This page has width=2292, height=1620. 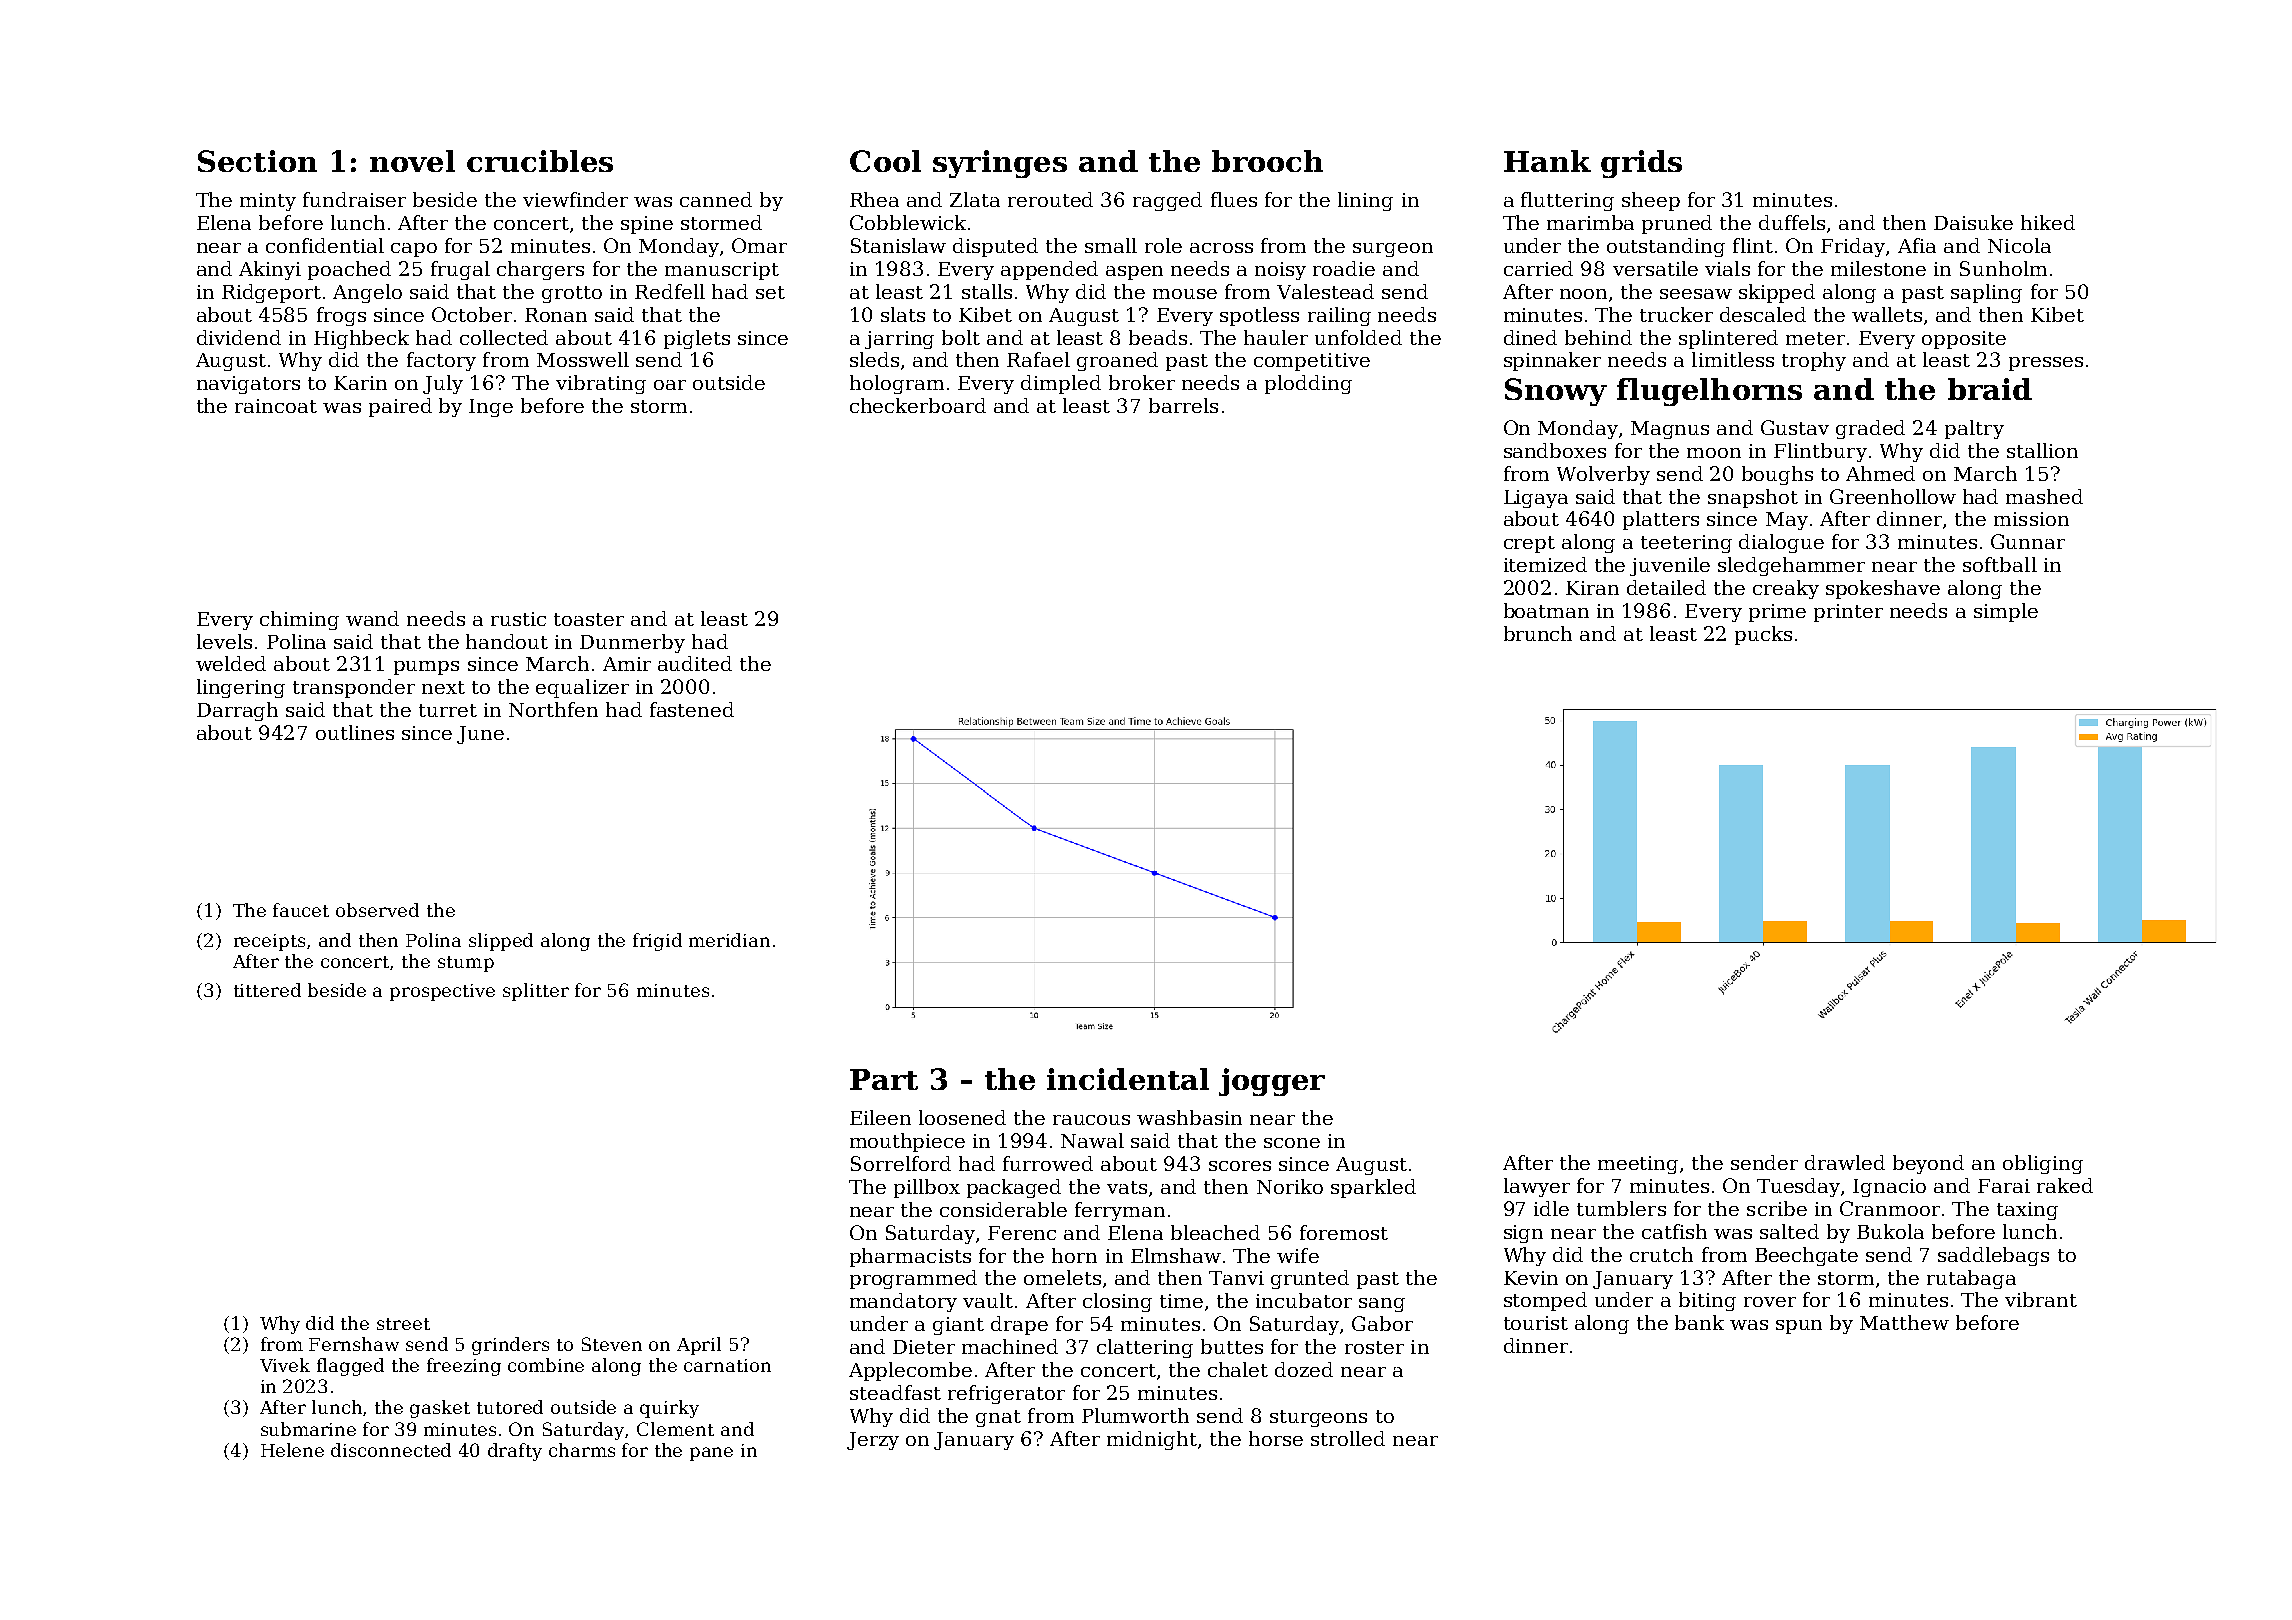 I want to click on sledgehammer, so click(x=1791, y=566).
